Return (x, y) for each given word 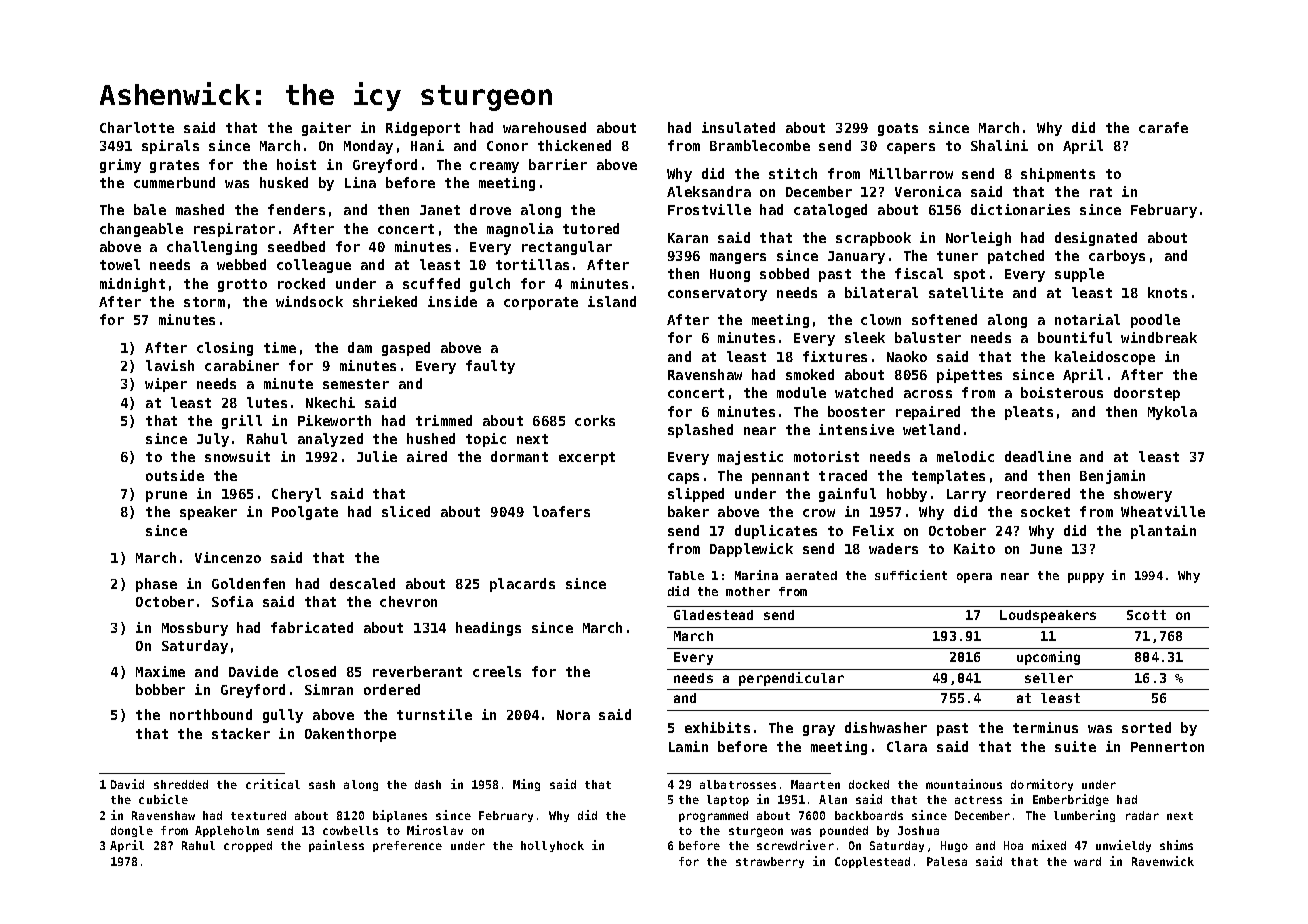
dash (428, 784)
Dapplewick (751, 550)
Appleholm (227, 831)
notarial (1087, 319)
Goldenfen (248, 583)
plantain (1163, 532)
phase (156, 585)
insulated (738, 127)
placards (522, 585)
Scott (1146, 615)
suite (1075, 746)
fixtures (835, 356)
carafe (1163, 127)
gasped (406, 349)
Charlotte (137, 127)
